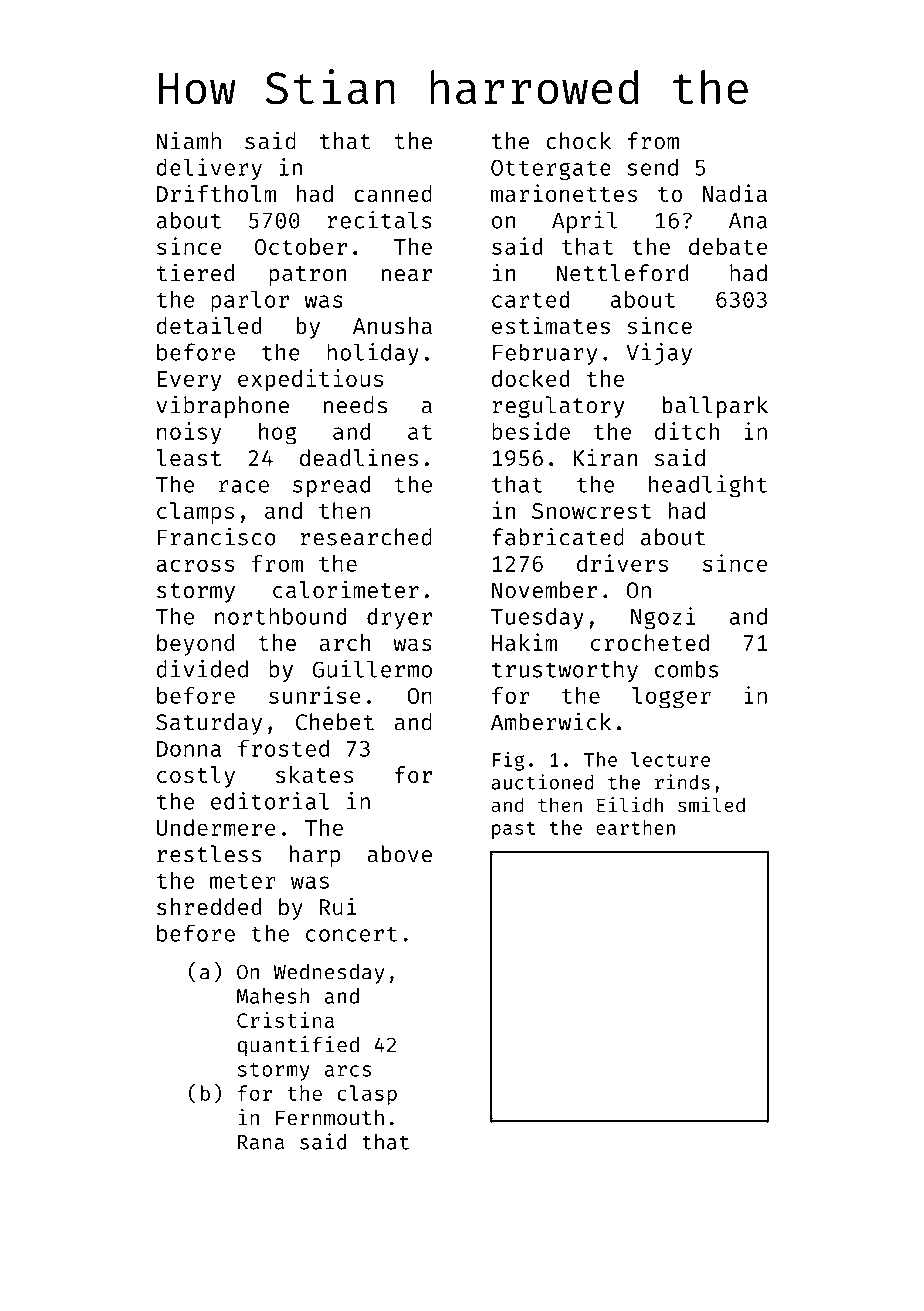  What do you see at coordinates (195, 565) in the document?
I see `across` at bounding box center [195, 565].
